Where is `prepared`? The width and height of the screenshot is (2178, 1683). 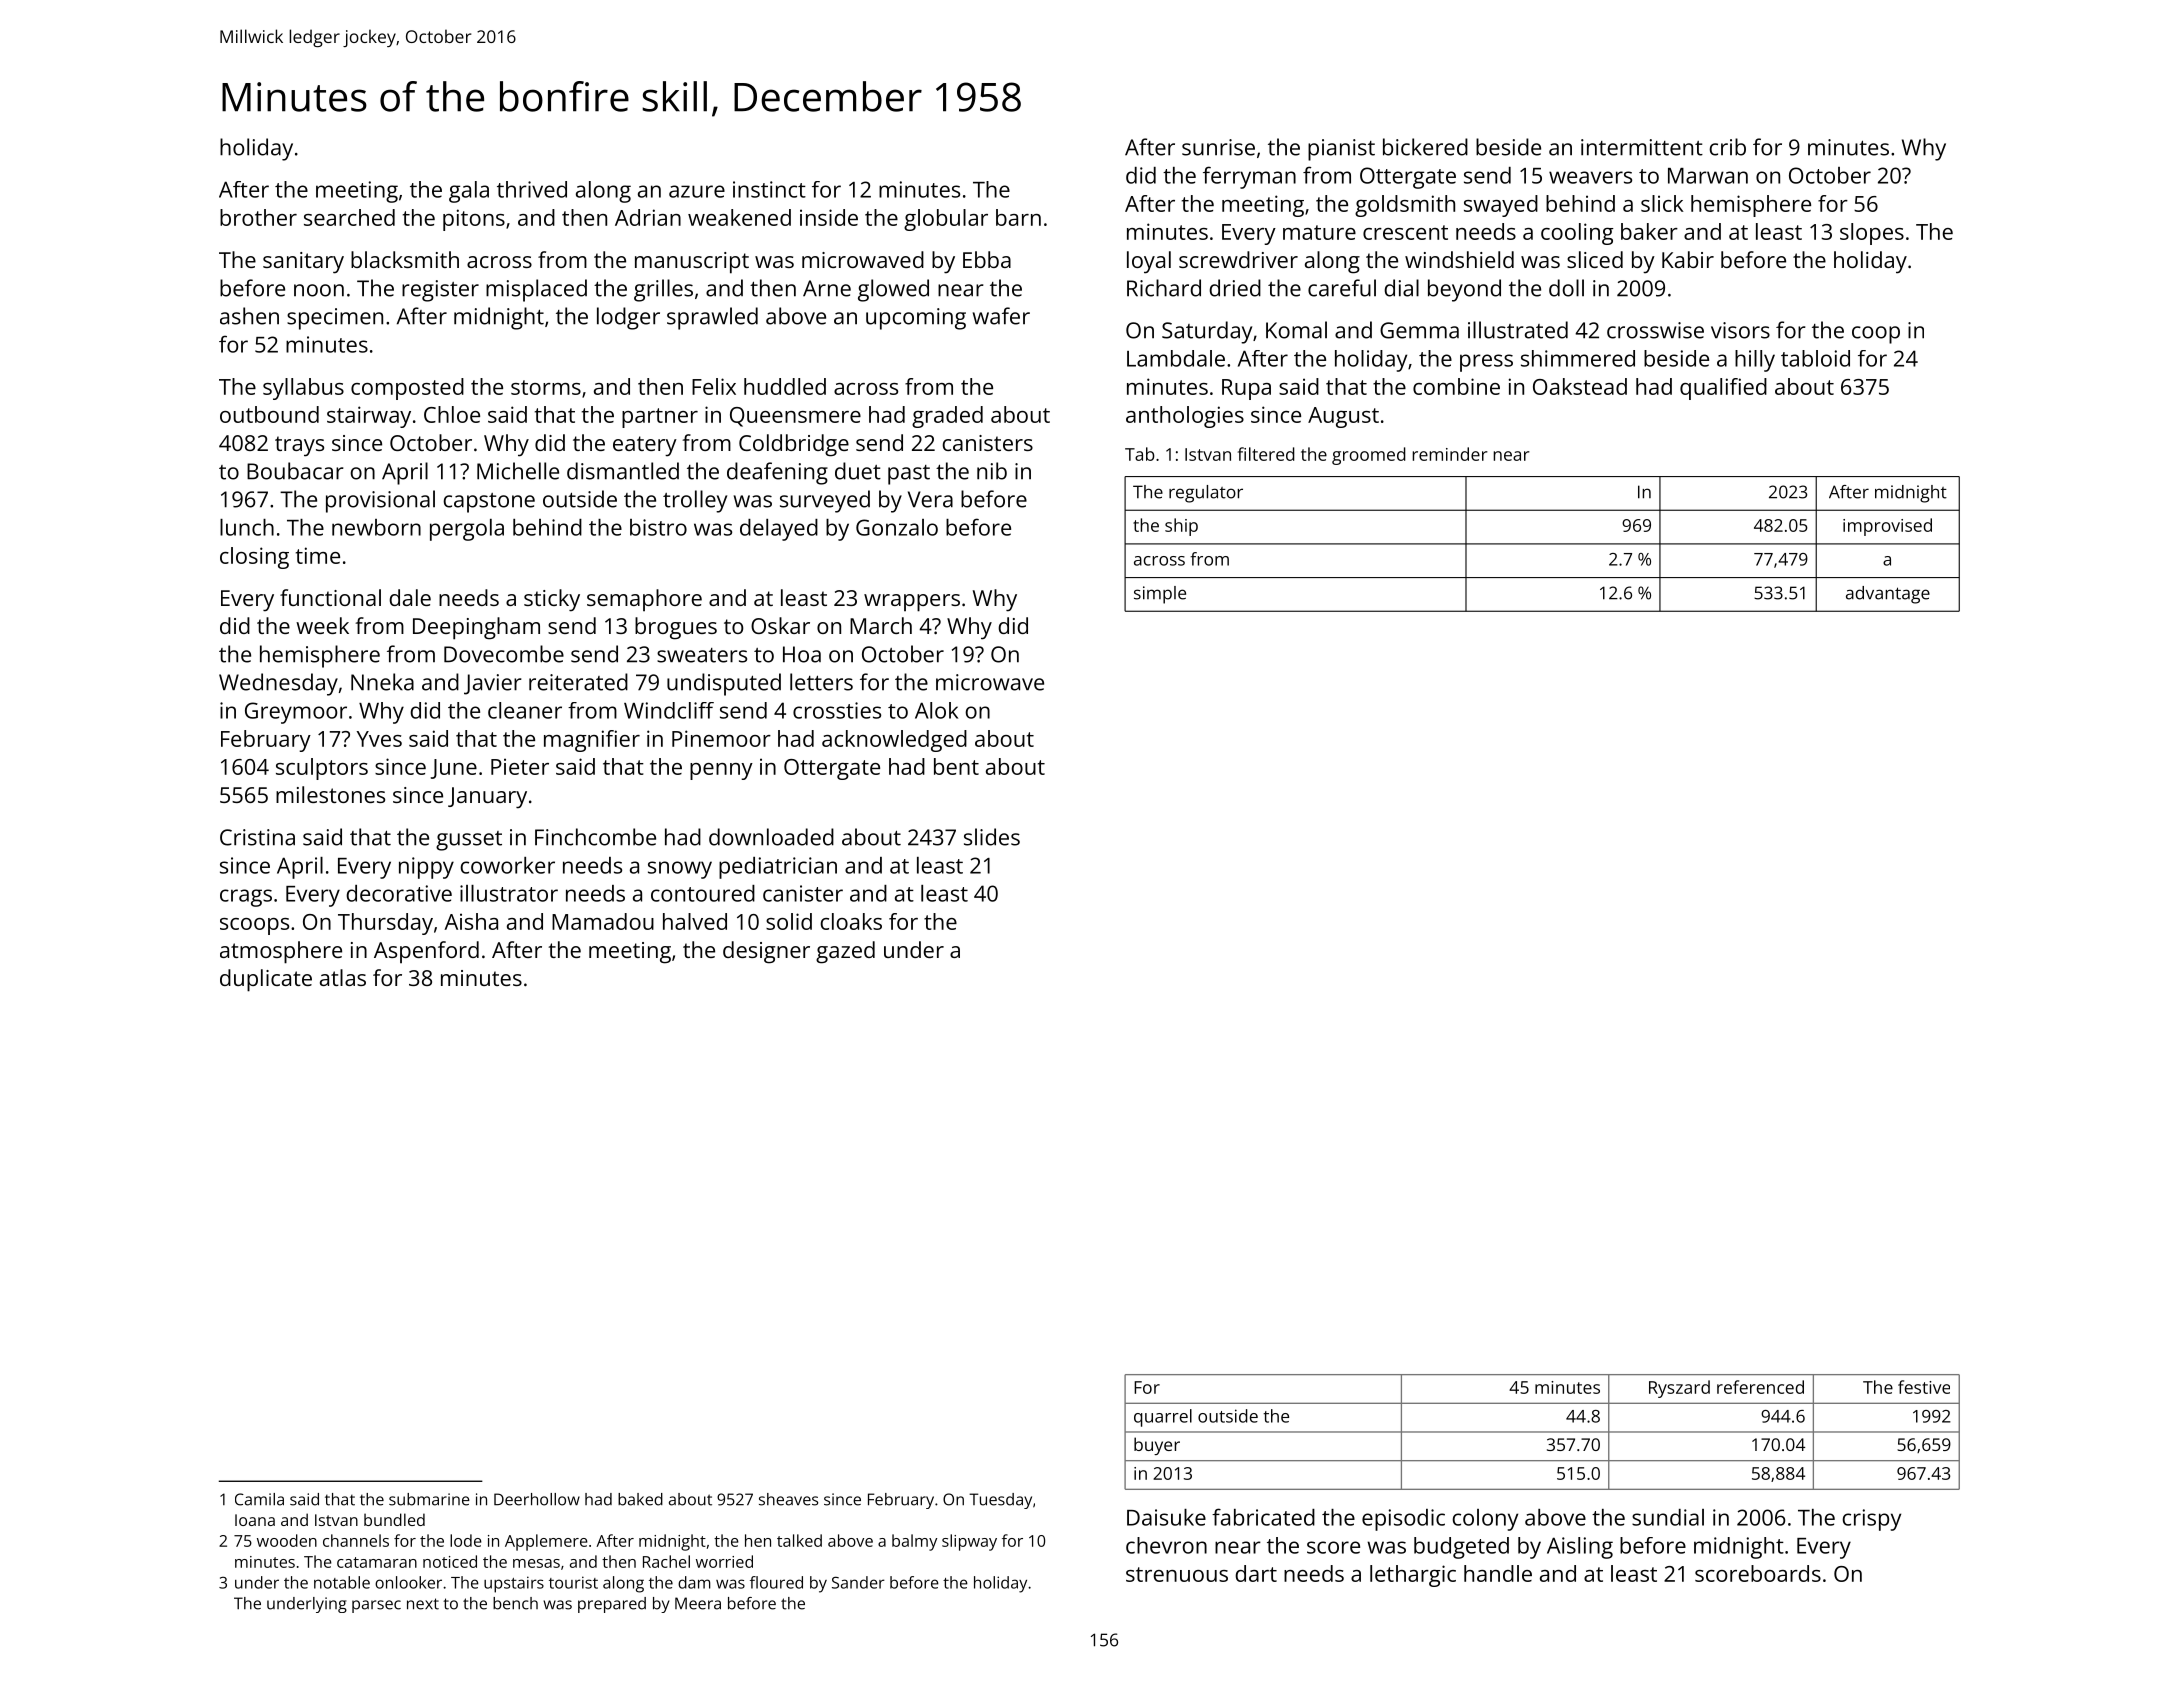
prepared is located at coordinates (612, 1605).
